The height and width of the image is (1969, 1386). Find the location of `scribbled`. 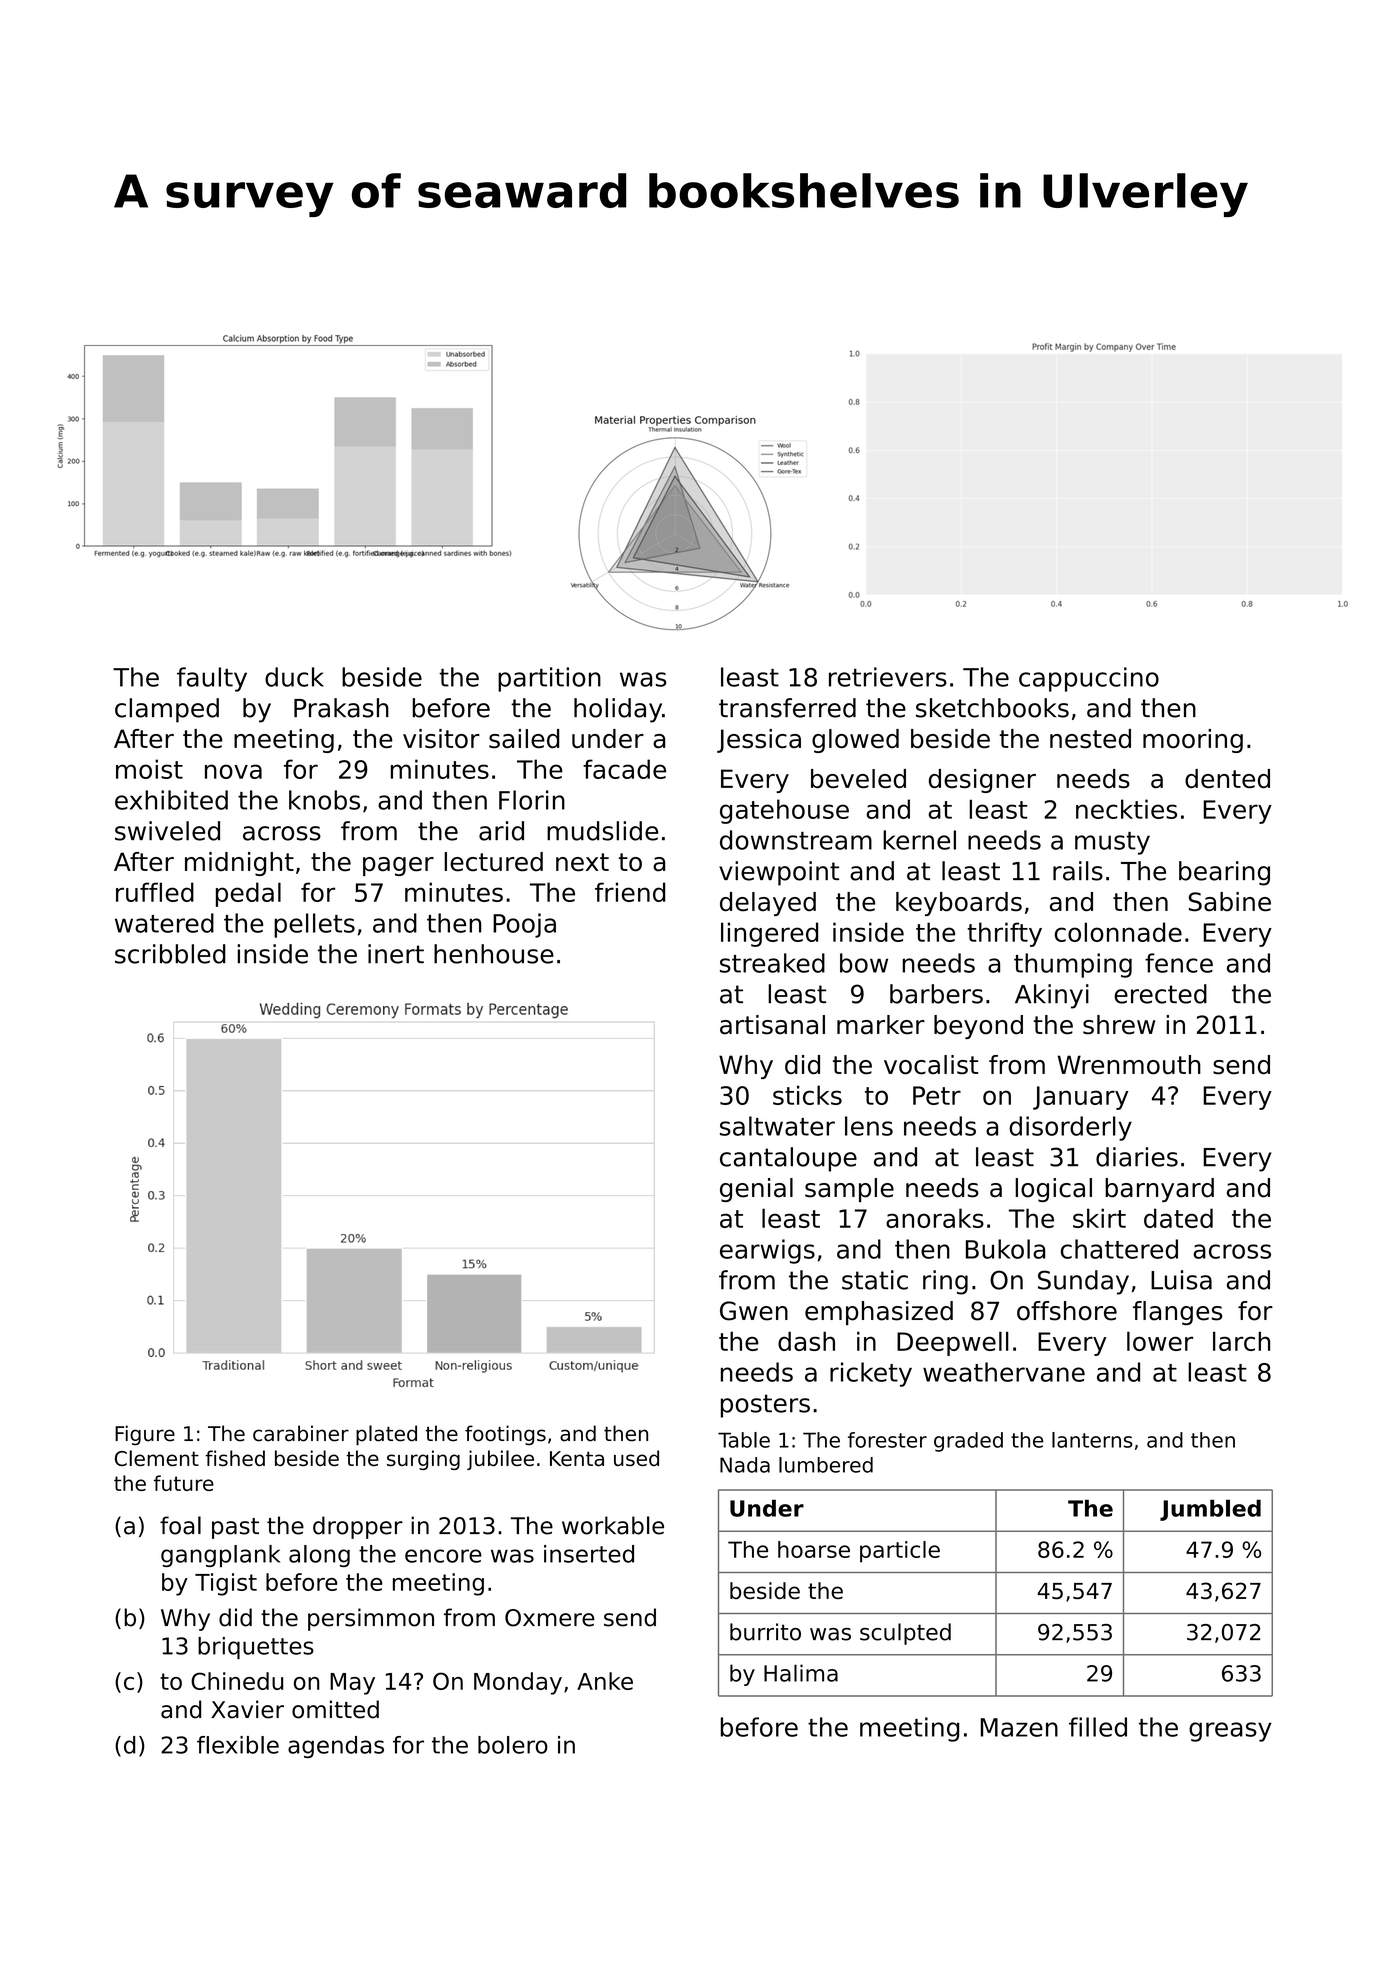

scribbled is located at coordinates (170, 954).
